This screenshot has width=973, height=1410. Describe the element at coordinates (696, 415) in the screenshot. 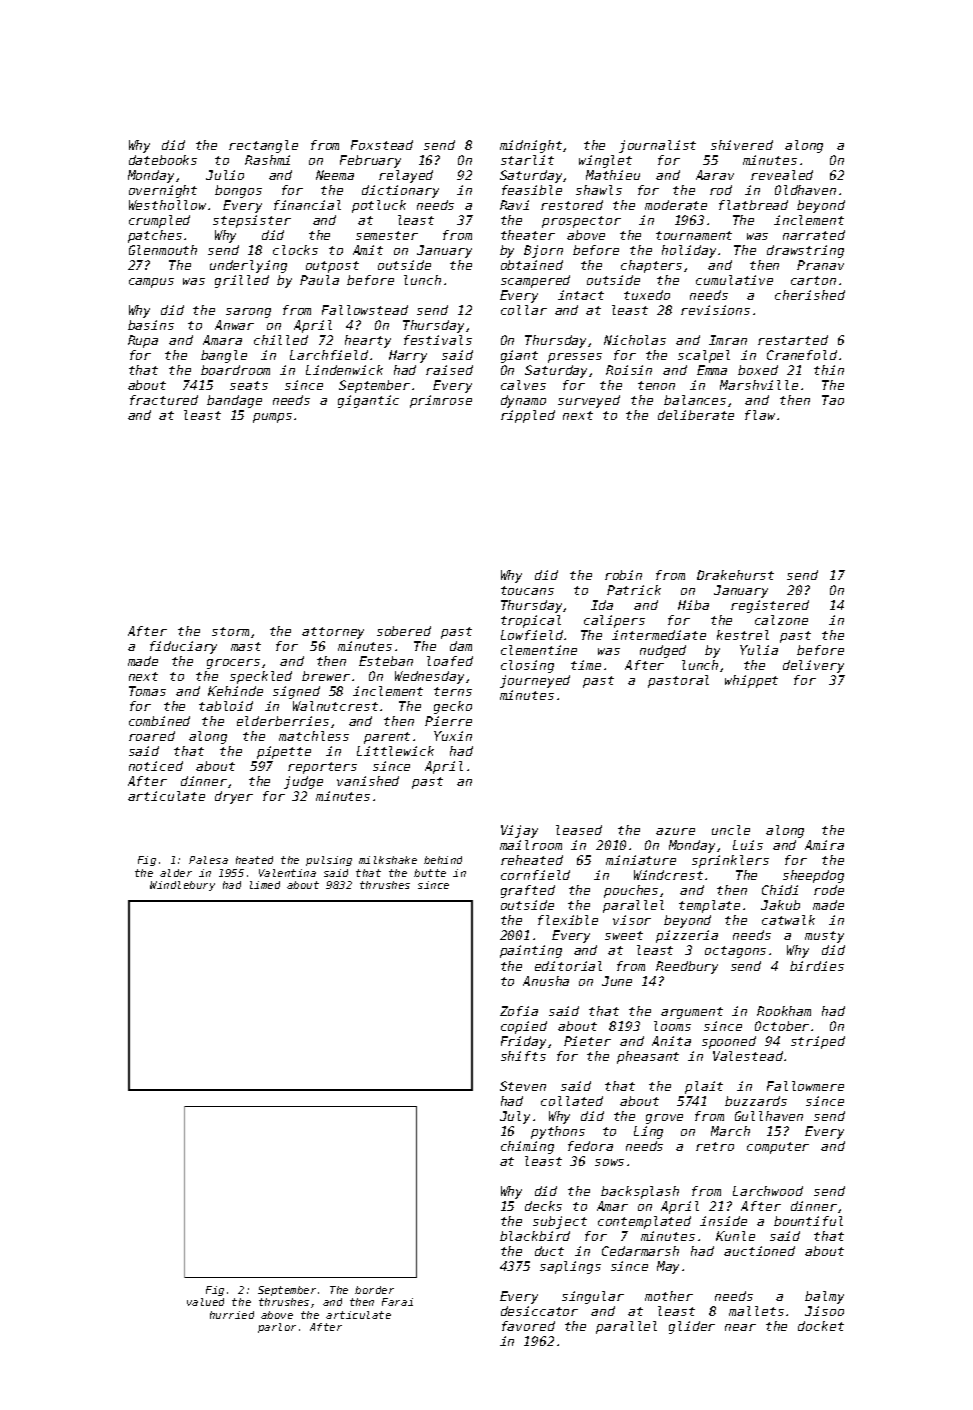

I see `deliberate` at that location.
